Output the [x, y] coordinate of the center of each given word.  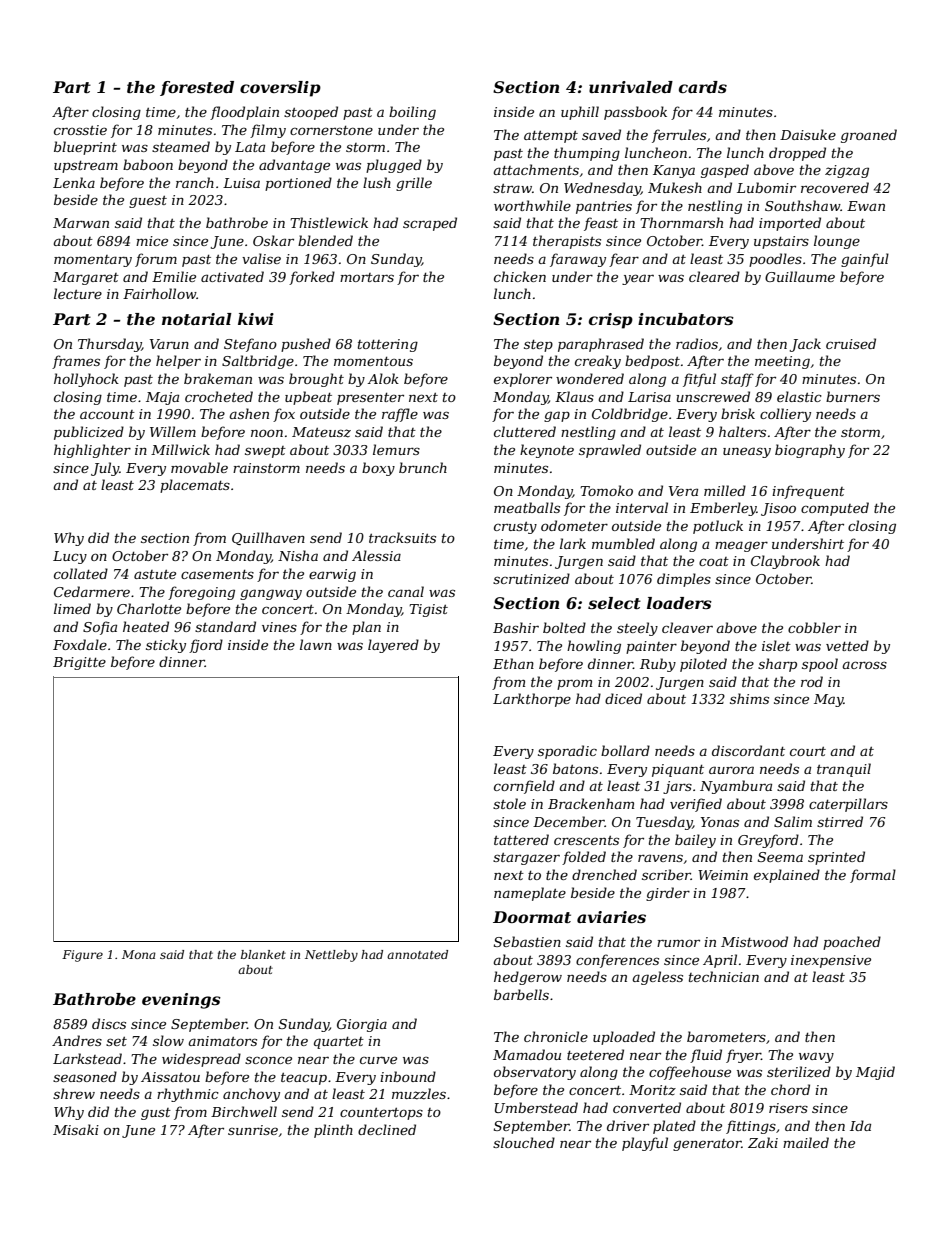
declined [387, 1129]
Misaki [76, 1129]
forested [197, 88]
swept [265, 452]
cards [703, 87]
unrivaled [631, 87]
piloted [703, 665]
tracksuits [402, 537]
